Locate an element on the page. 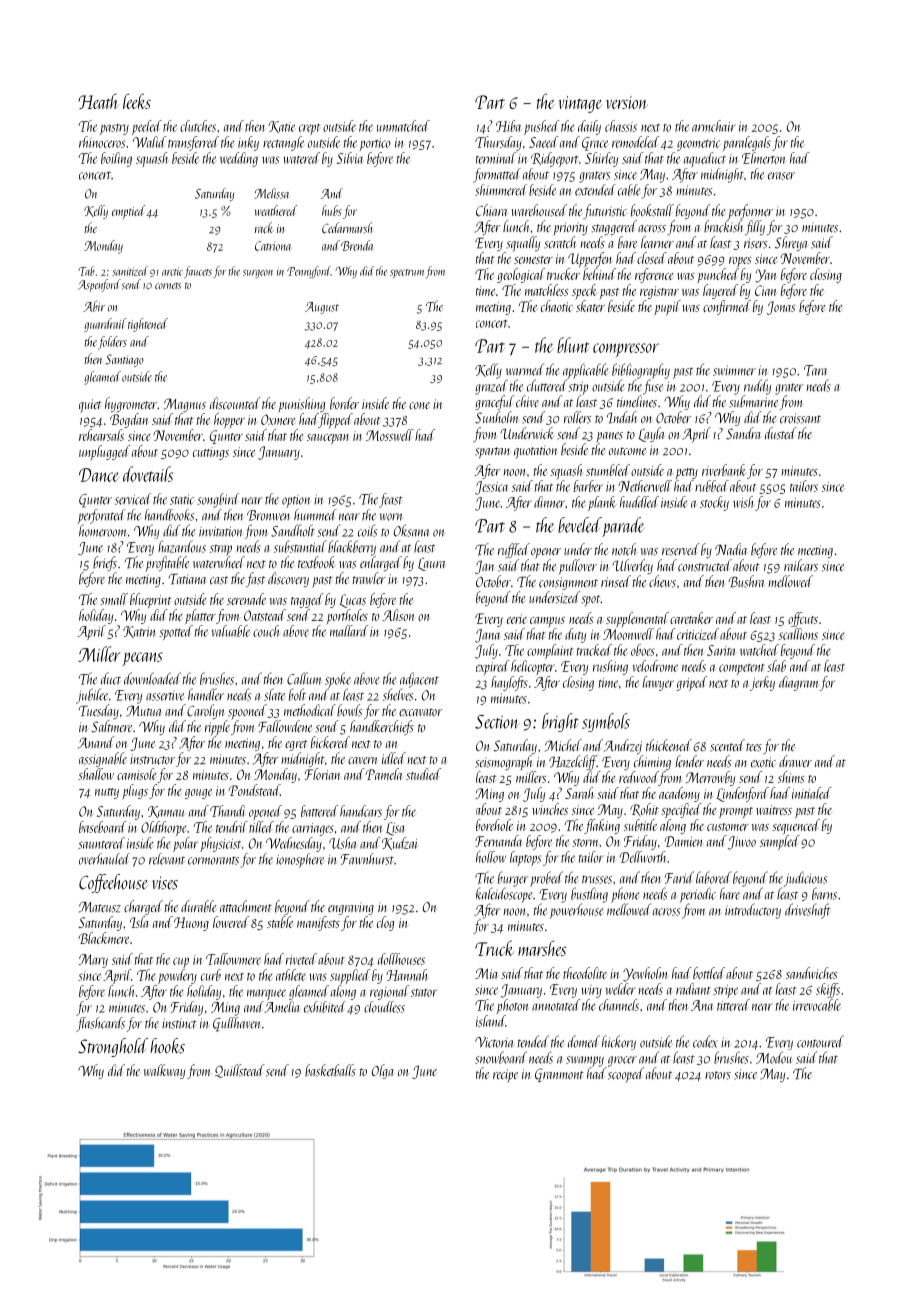  Stronghold is located at coordinates (113, 1047).
